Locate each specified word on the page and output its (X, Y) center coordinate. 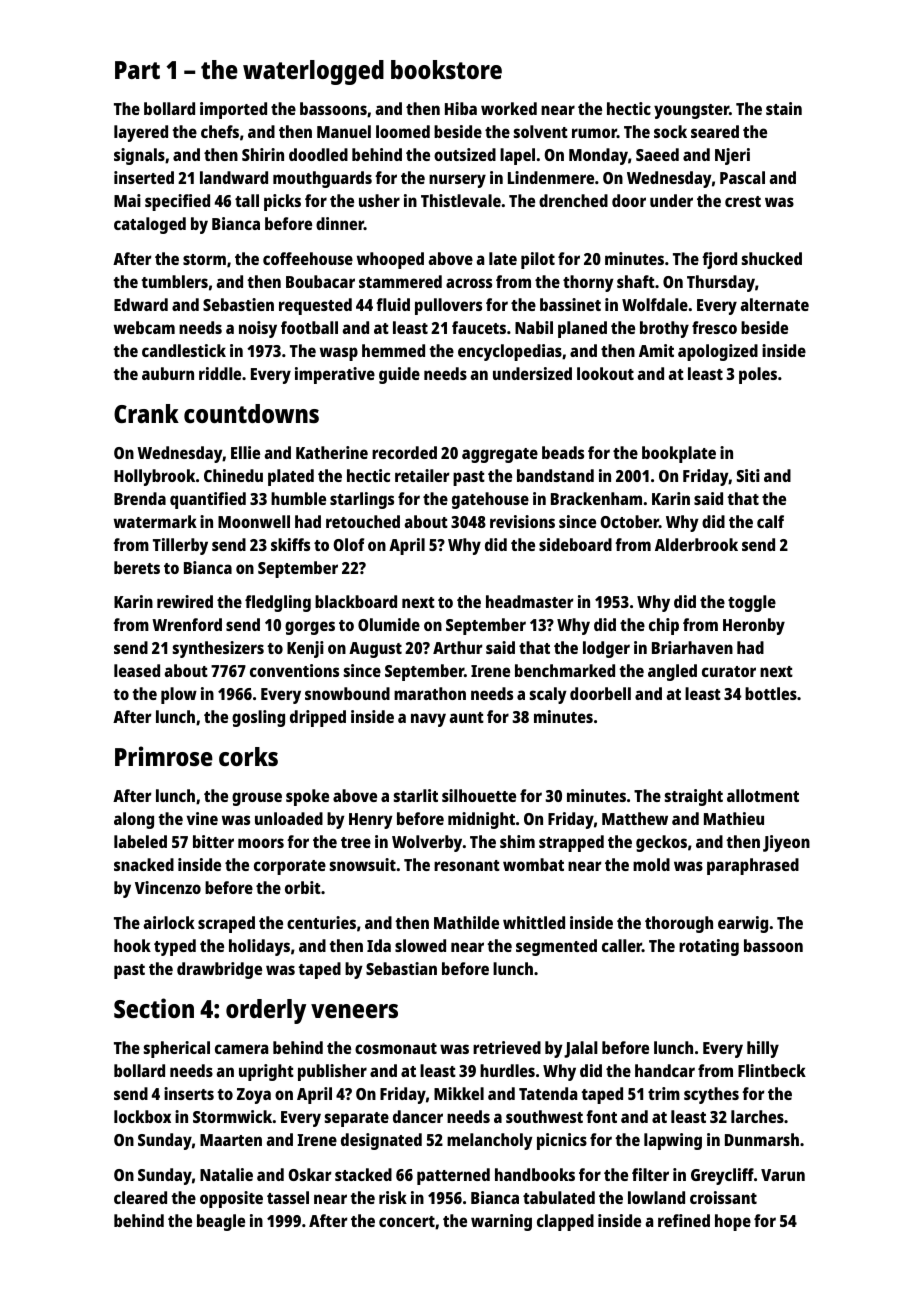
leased (137, 670)
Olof (348, 544)
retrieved (507, 1047)
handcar (665, 1070)
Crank (146, 413)
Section (154, 1008)
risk (393, 1197)
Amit (656, 350)
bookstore (446, 69)
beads (563, 452)
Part (137, 70)
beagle (221, 1222)
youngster (691, 111)
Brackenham (596, 498)
